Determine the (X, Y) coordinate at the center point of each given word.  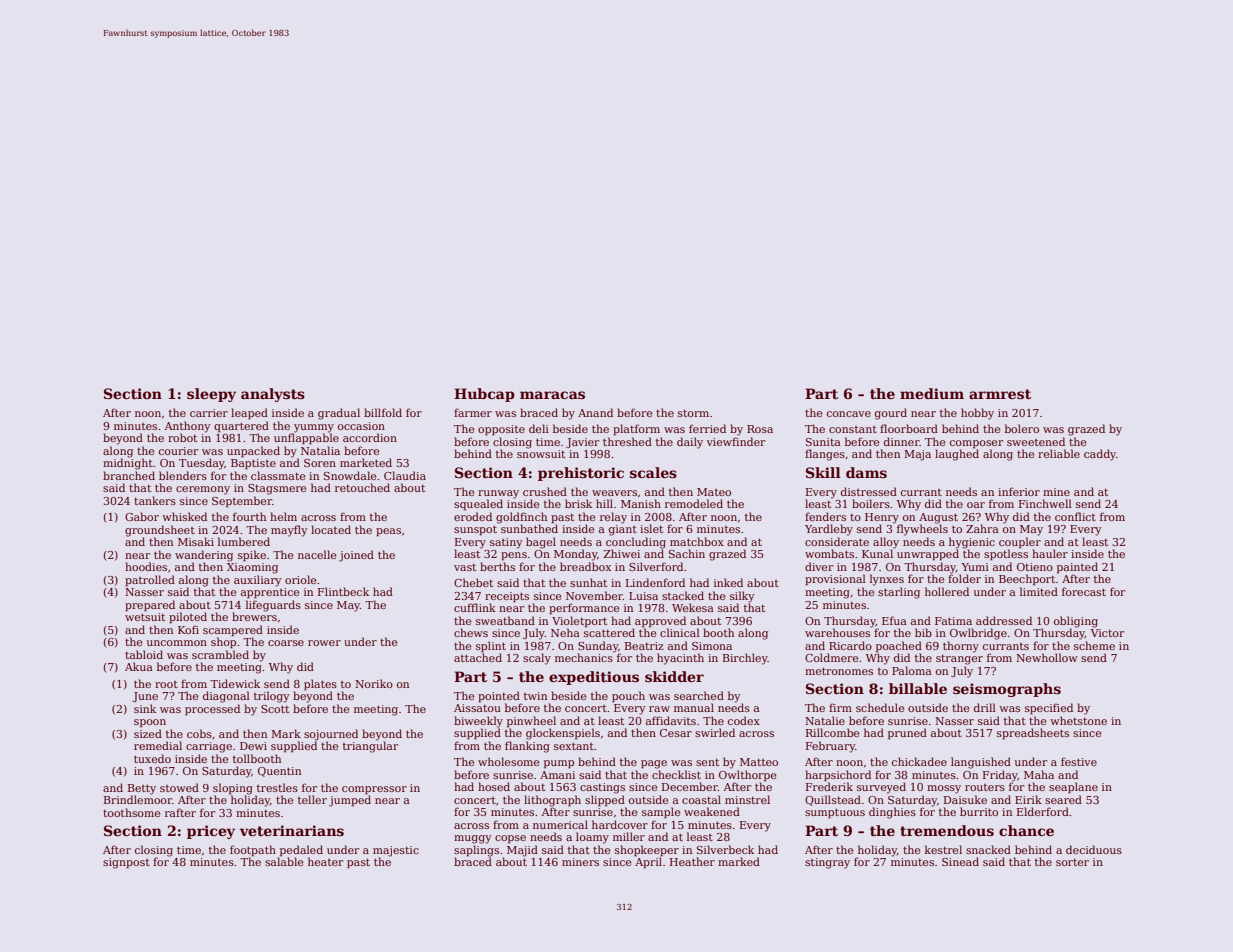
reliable (1059, 453)
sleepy (211, 395)
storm (693, 413)
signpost (126, 863)
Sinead (960, 861)
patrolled (150, 581)
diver (819, 566)
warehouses (837, 632)
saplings (476, 851)
